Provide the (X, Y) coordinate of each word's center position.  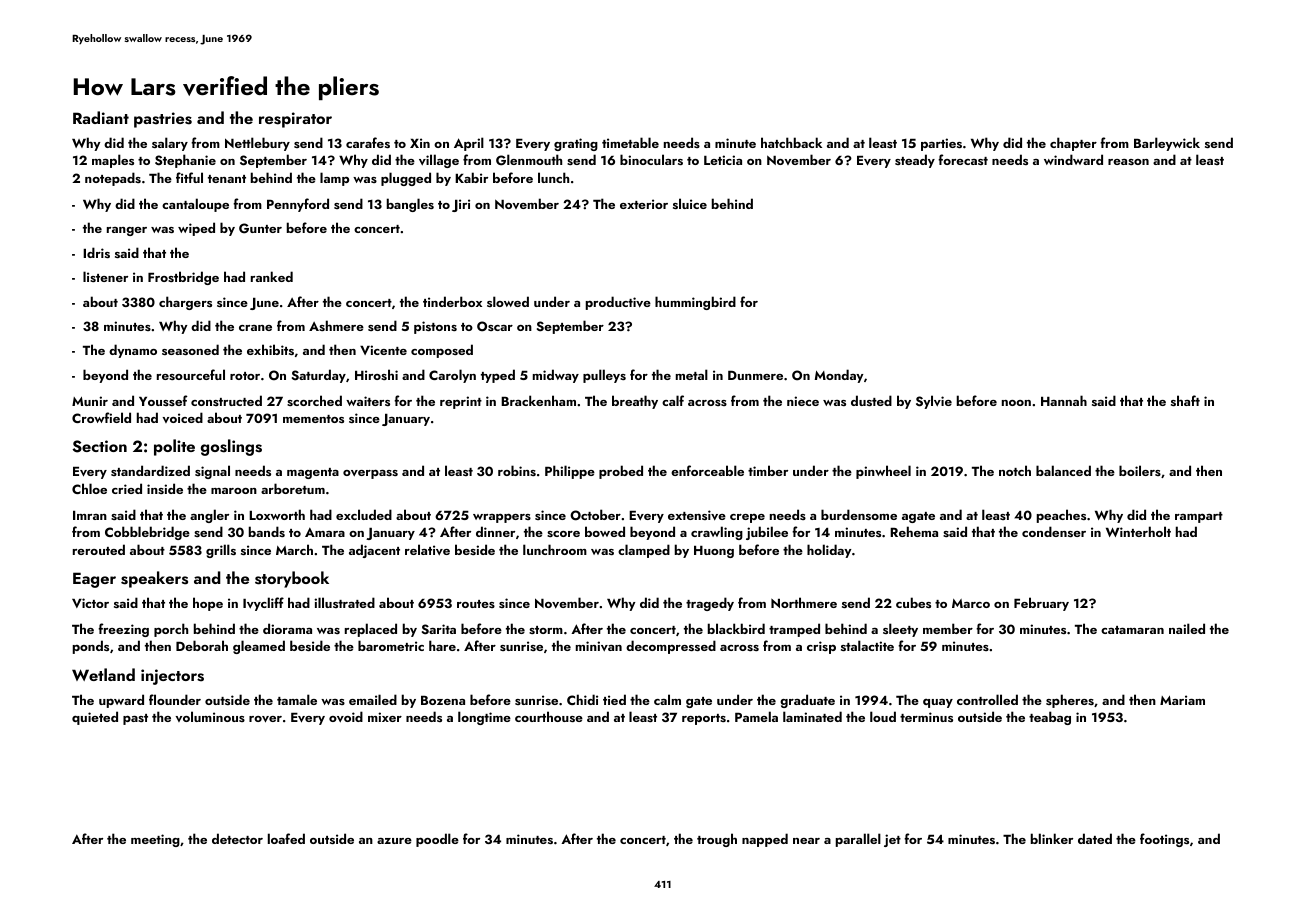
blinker (1052, 838)
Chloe (89, 488)
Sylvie (934, 402)
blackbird (736, 628)
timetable (630, 142)
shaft (1185, 400)
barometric (391, 645)
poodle (437, 840)
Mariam (1182, 700)
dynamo (133, 351)
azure (394, 841)
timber (768, 470)
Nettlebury (257, 144)
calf (673, 400)
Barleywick (1167, 144)
